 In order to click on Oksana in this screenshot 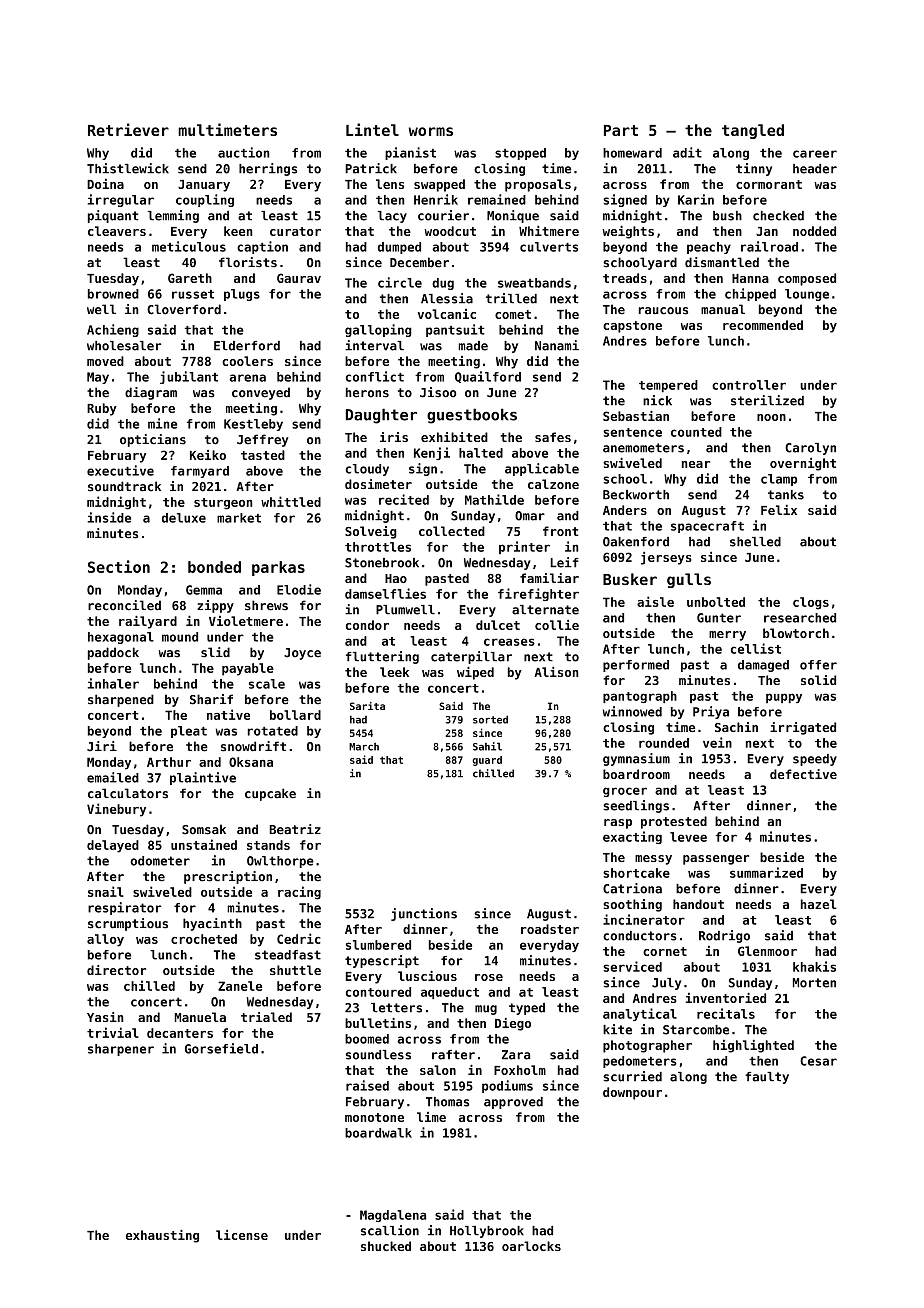, I will do `click(251, 762)`.
